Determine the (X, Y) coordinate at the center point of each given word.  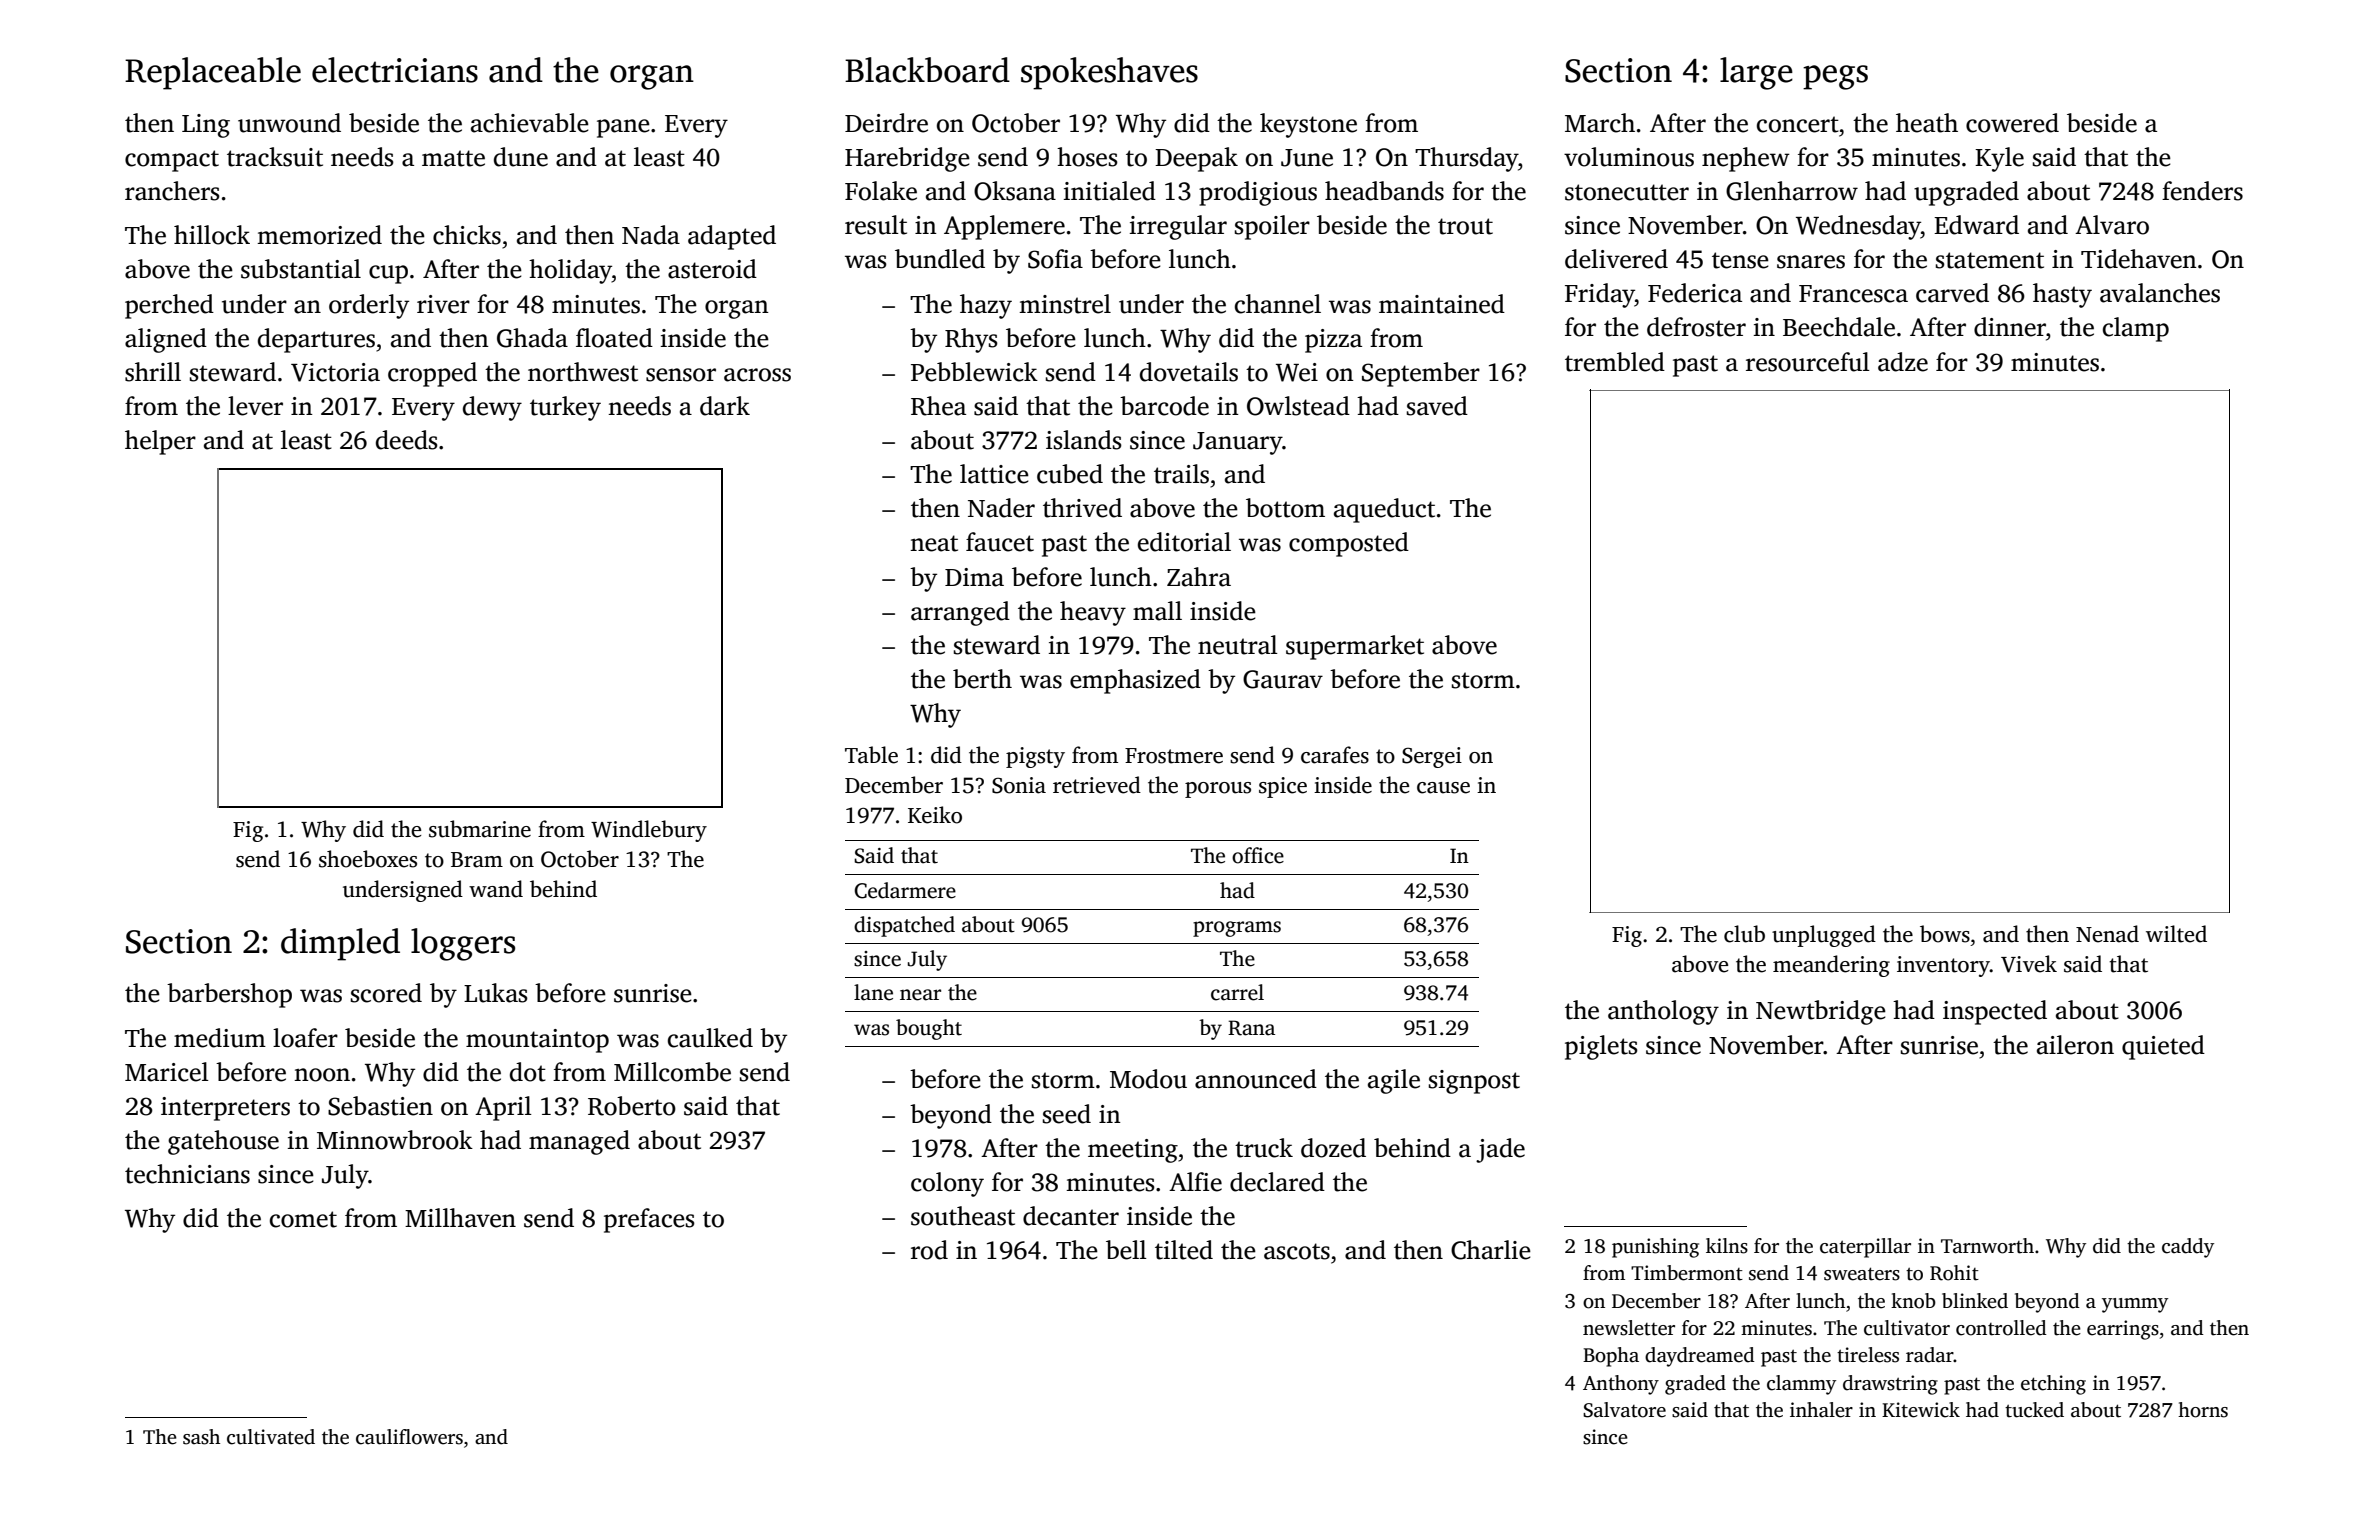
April (503, 1108)
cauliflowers (409, 1437)
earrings (2123, 1330)
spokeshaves (1109, 73)
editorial (1184, 542)
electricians (395, 70)
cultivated (271, 1437)
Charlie (1491, 1250)
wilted (2176, 934)
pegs (1835, 77)
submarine (480, 829)
